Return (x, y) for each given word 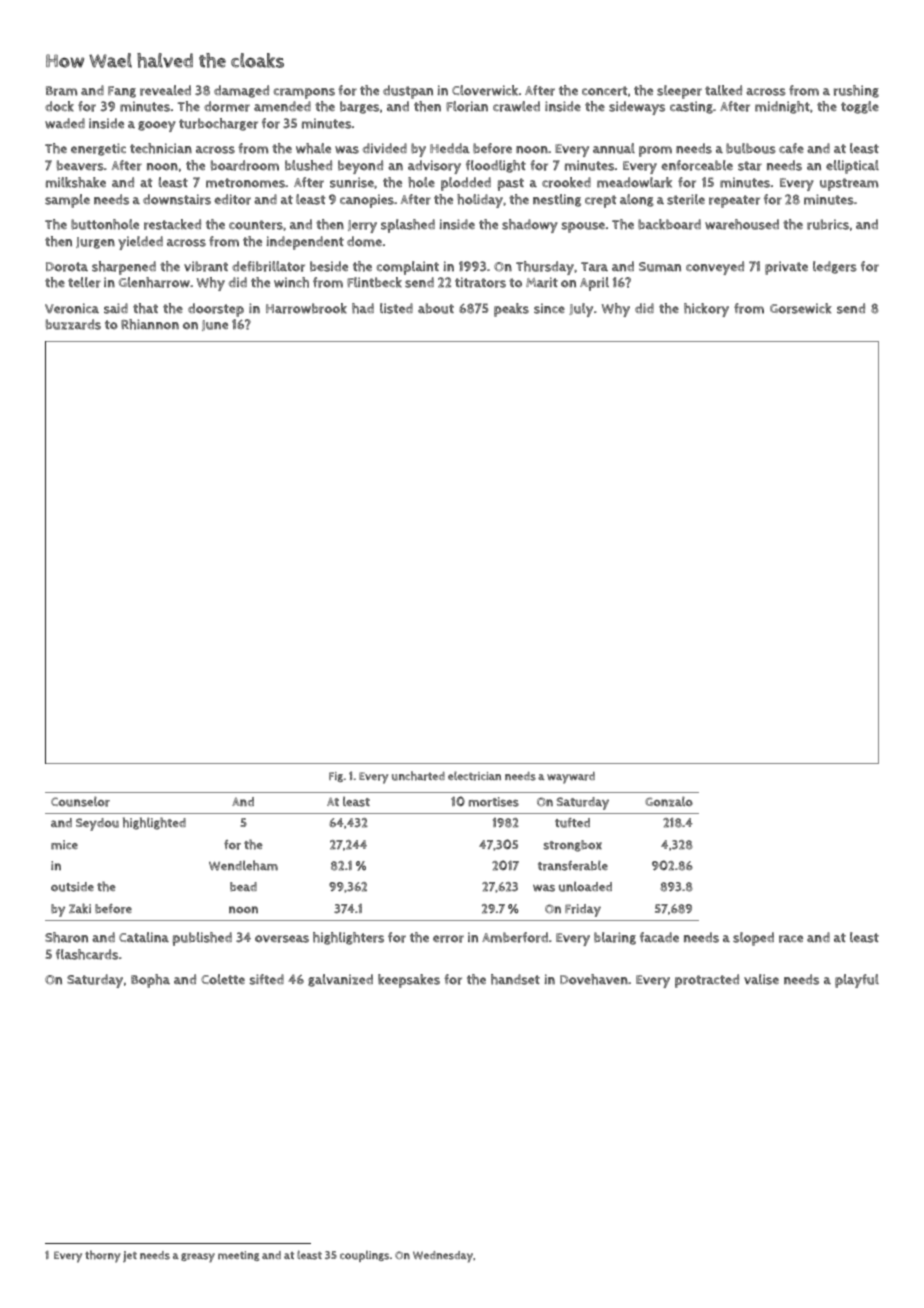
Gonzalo (669, 801)
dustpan (408, 92)
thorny (103, 1256)
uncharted (418, 776)
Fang (122, 92)
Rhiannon (150, 324)
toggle (860, 107)
